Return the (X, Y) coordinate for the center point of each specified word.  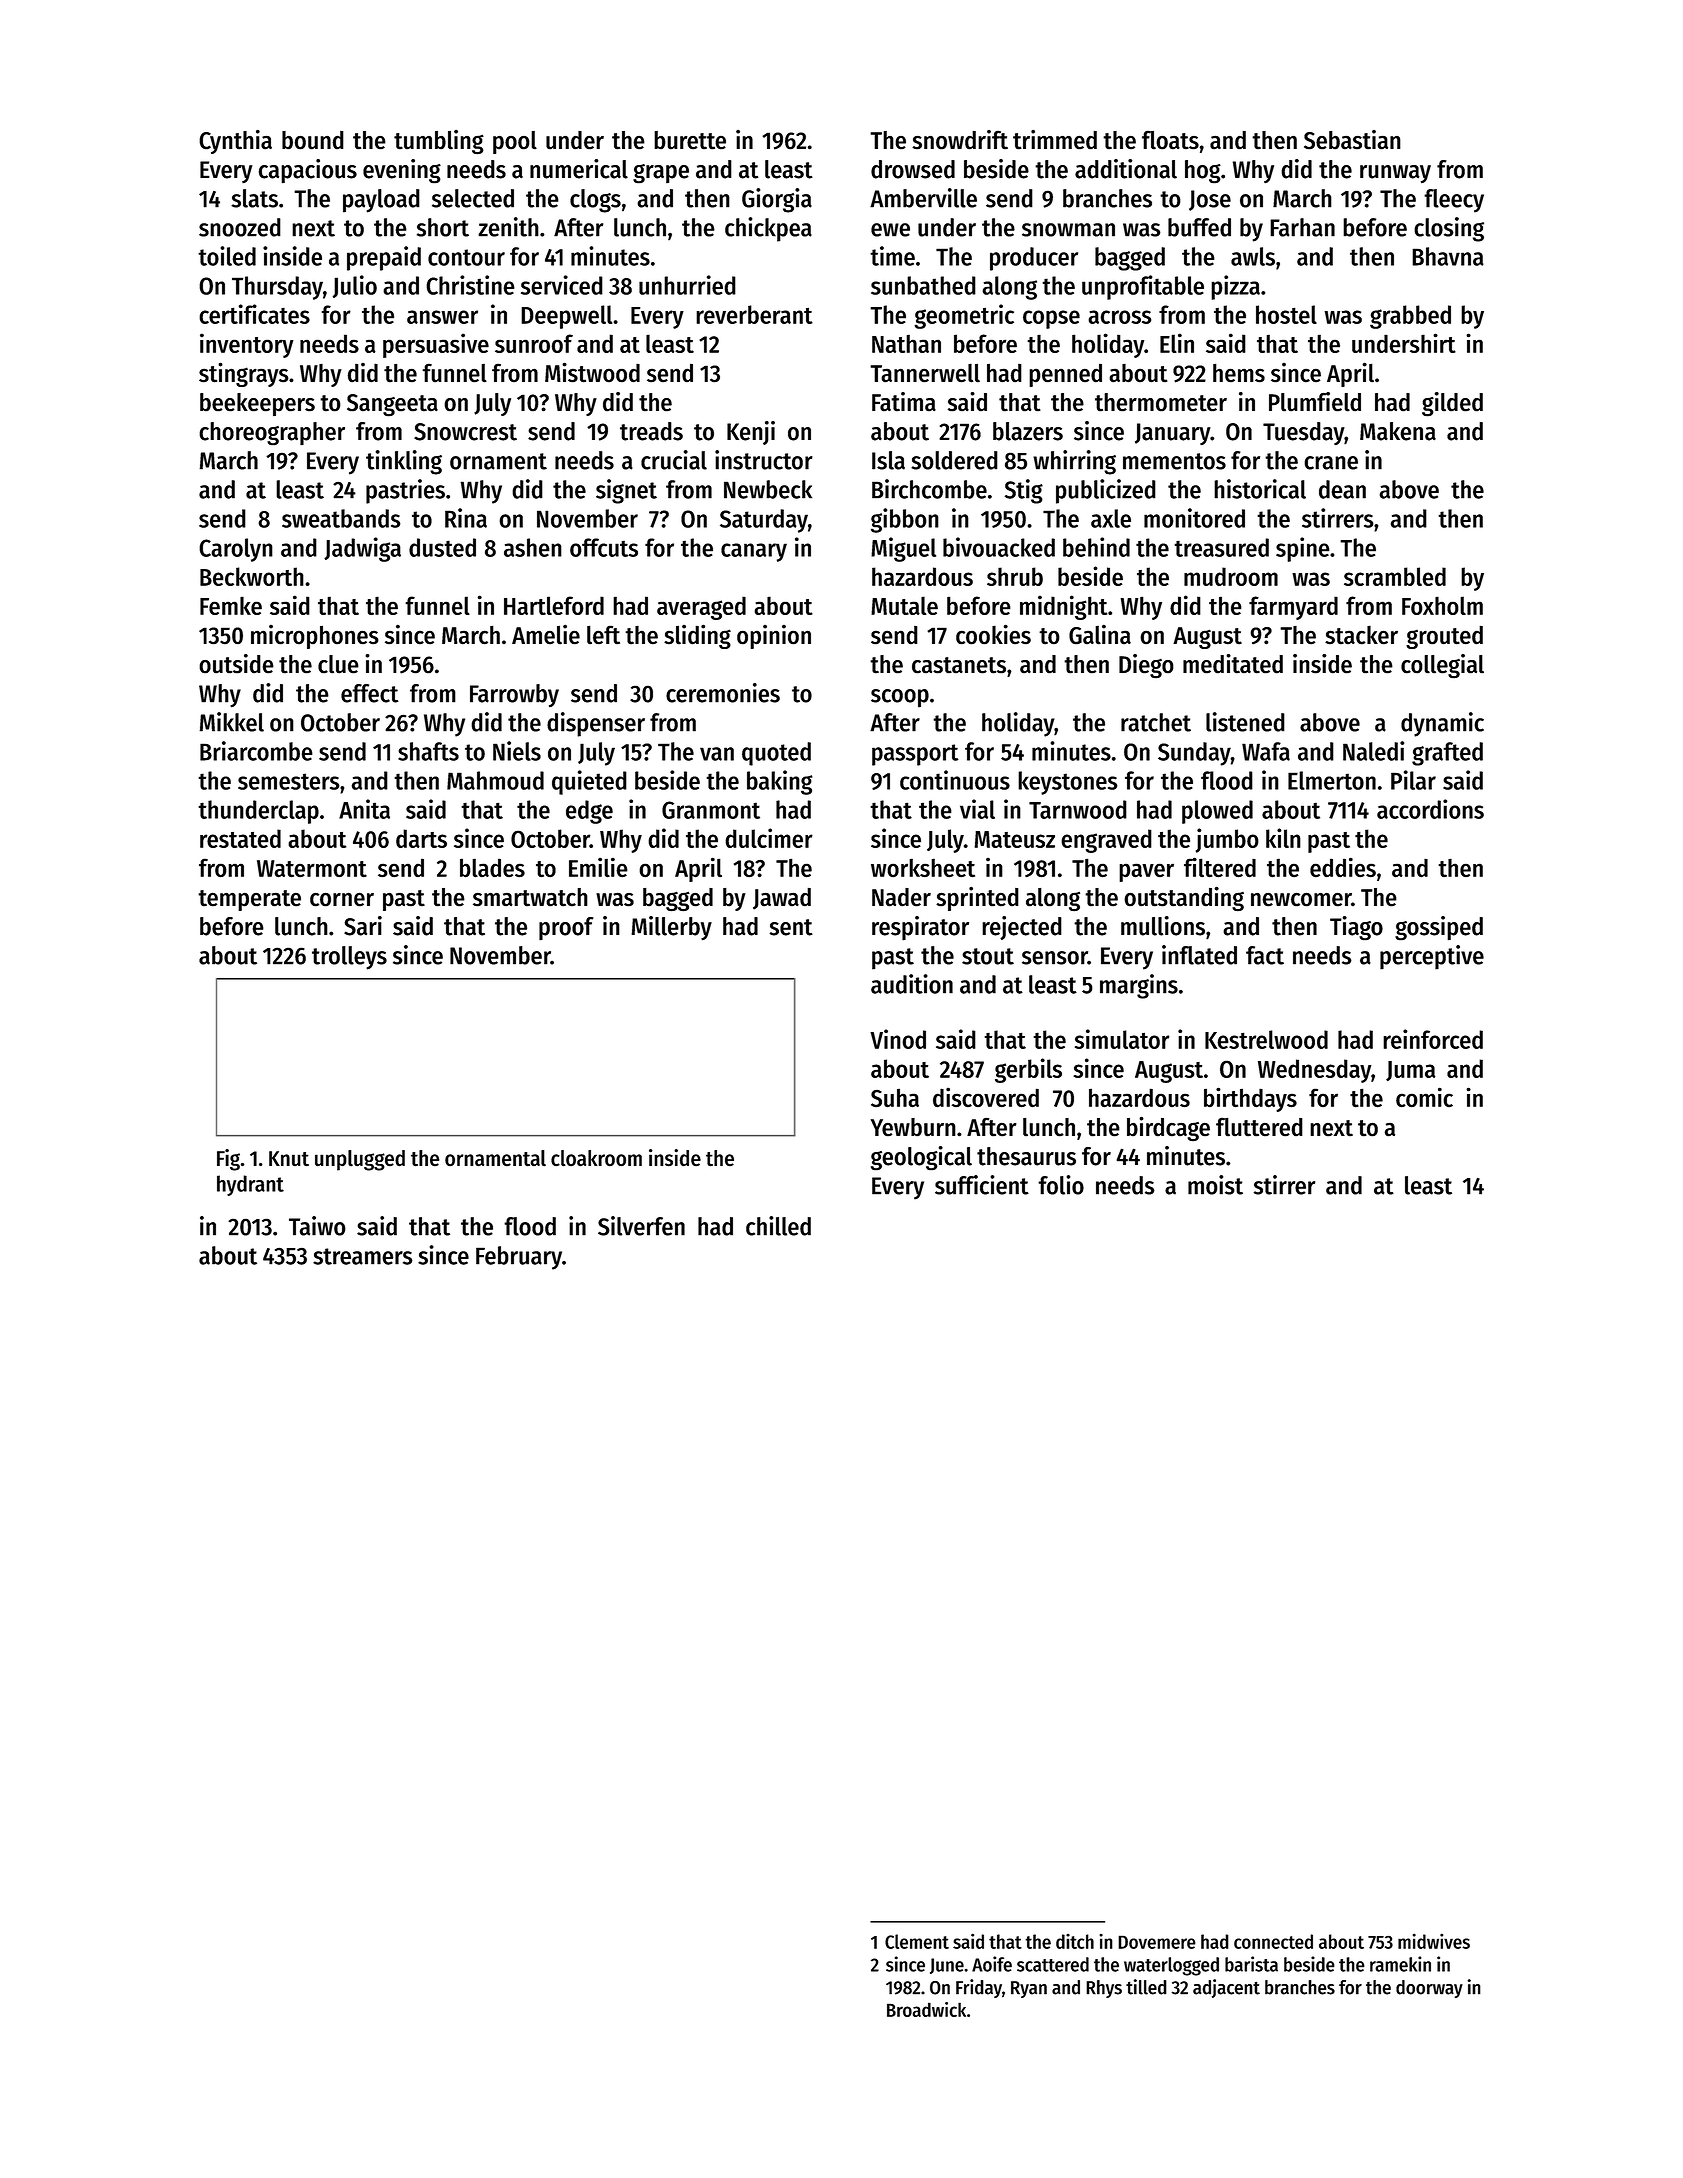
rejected (1022, 928)
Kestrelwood (1266, 1039)
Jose (1210, 200)
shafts (428, 751)
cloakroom (596, 1158)
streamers (363, 1256)
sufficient (982, 1185)
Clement (917, 1941)
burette (690, 140)
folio (1061, 1185)
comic (1424, 1097)
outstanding (1184, 899)
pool (515, 142)
